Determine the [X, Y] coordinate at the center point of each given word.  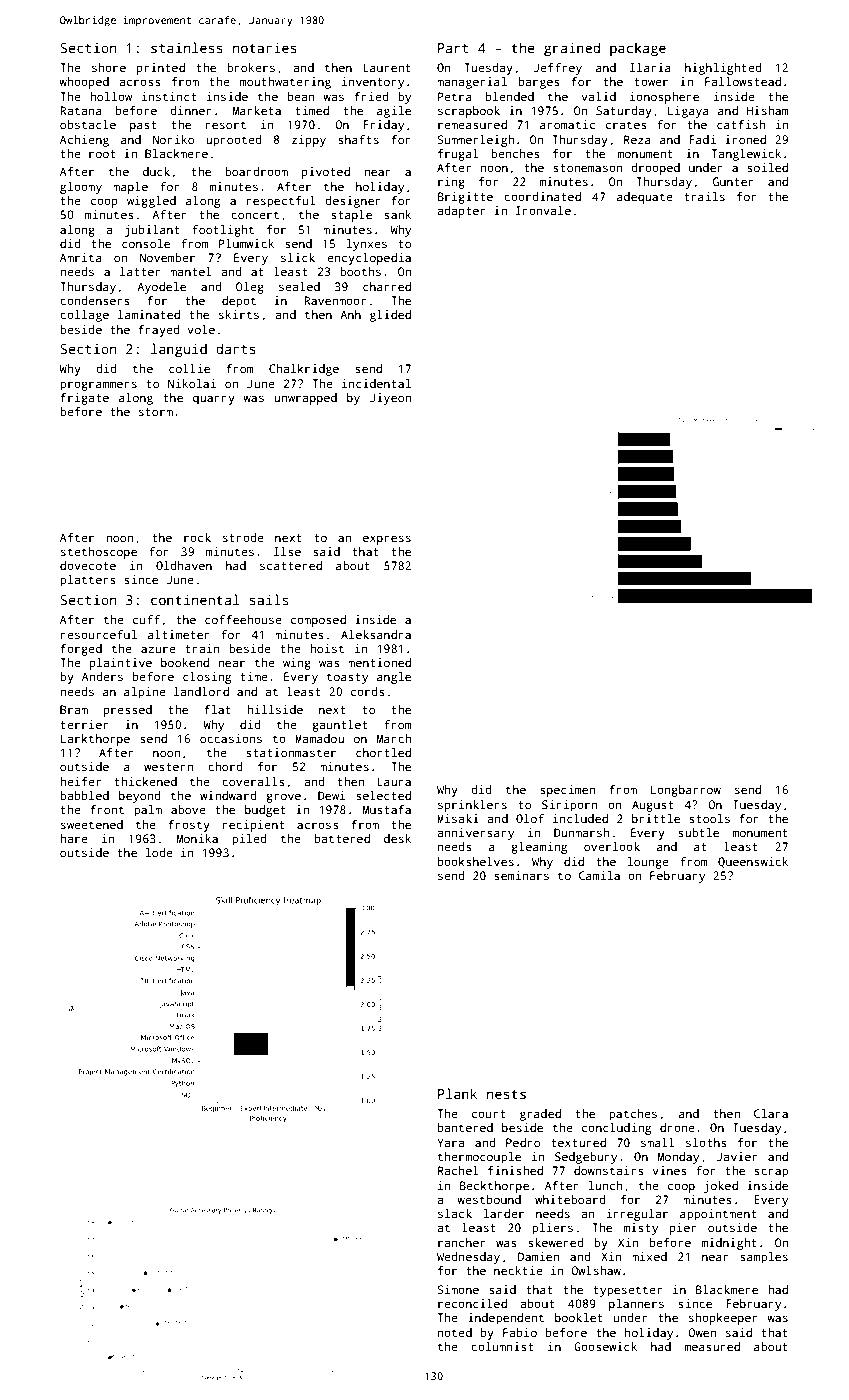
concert [255, 215]
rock [197, 537]
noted [455, 1332]
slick [298, 257]
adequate [645, 198]
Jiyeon [390, 399]
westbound [489, 1199]
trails [704, 196]
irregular [637, 1215]
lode [159, 852]
